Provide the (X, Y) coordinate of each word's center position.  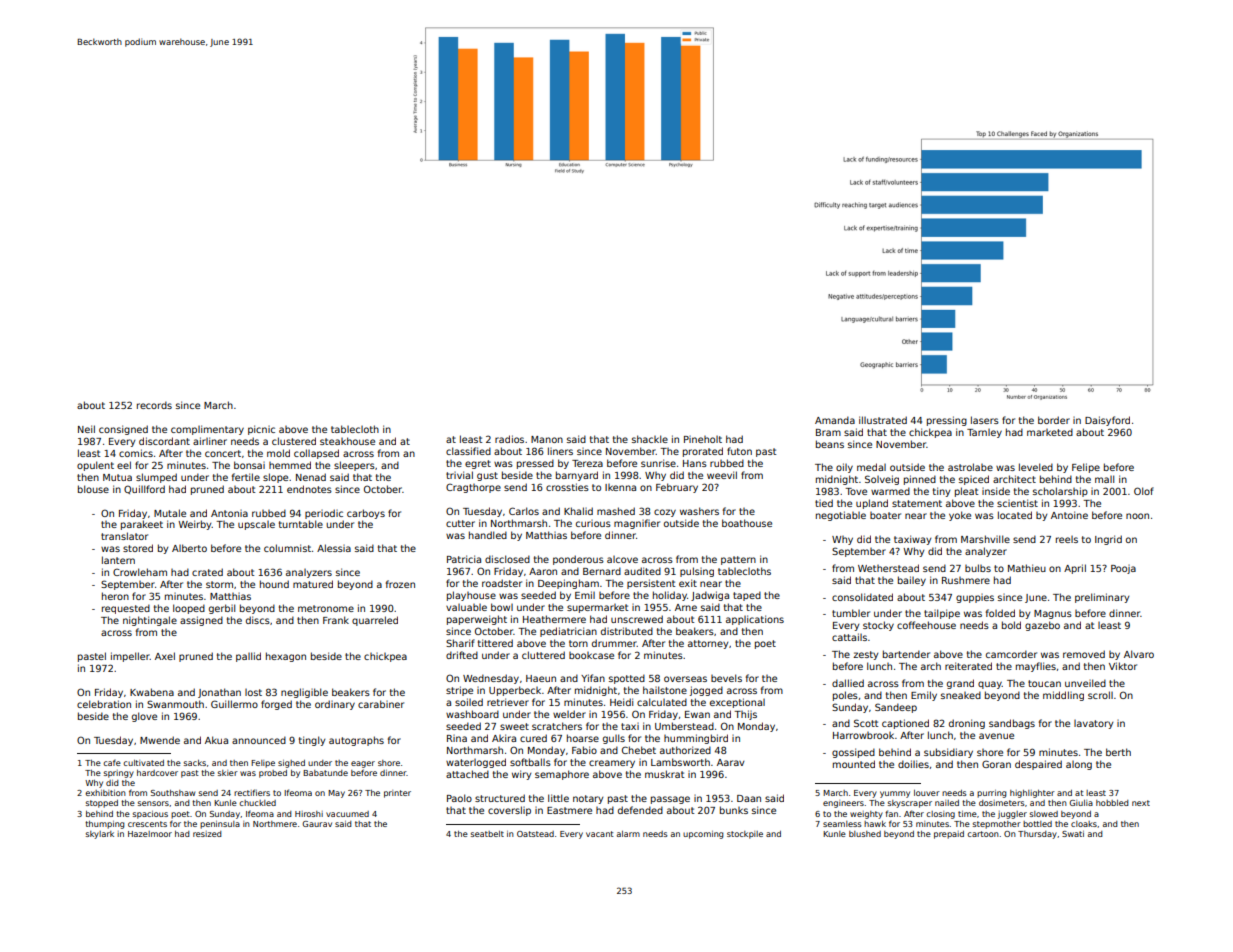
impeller (130, 657)
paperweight (477, 620)
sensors (153, 803)
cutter (460, 523)
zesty (865, 655)
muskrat (664, 774)
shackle (650, 439)
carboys (366, 514)
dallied (848, 683)
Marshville (985, 539)
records (154, 405)
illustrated (883, 420)
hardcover (157, 773)
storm (219, 584)
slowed (1044, 814)
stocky (878, 626)
